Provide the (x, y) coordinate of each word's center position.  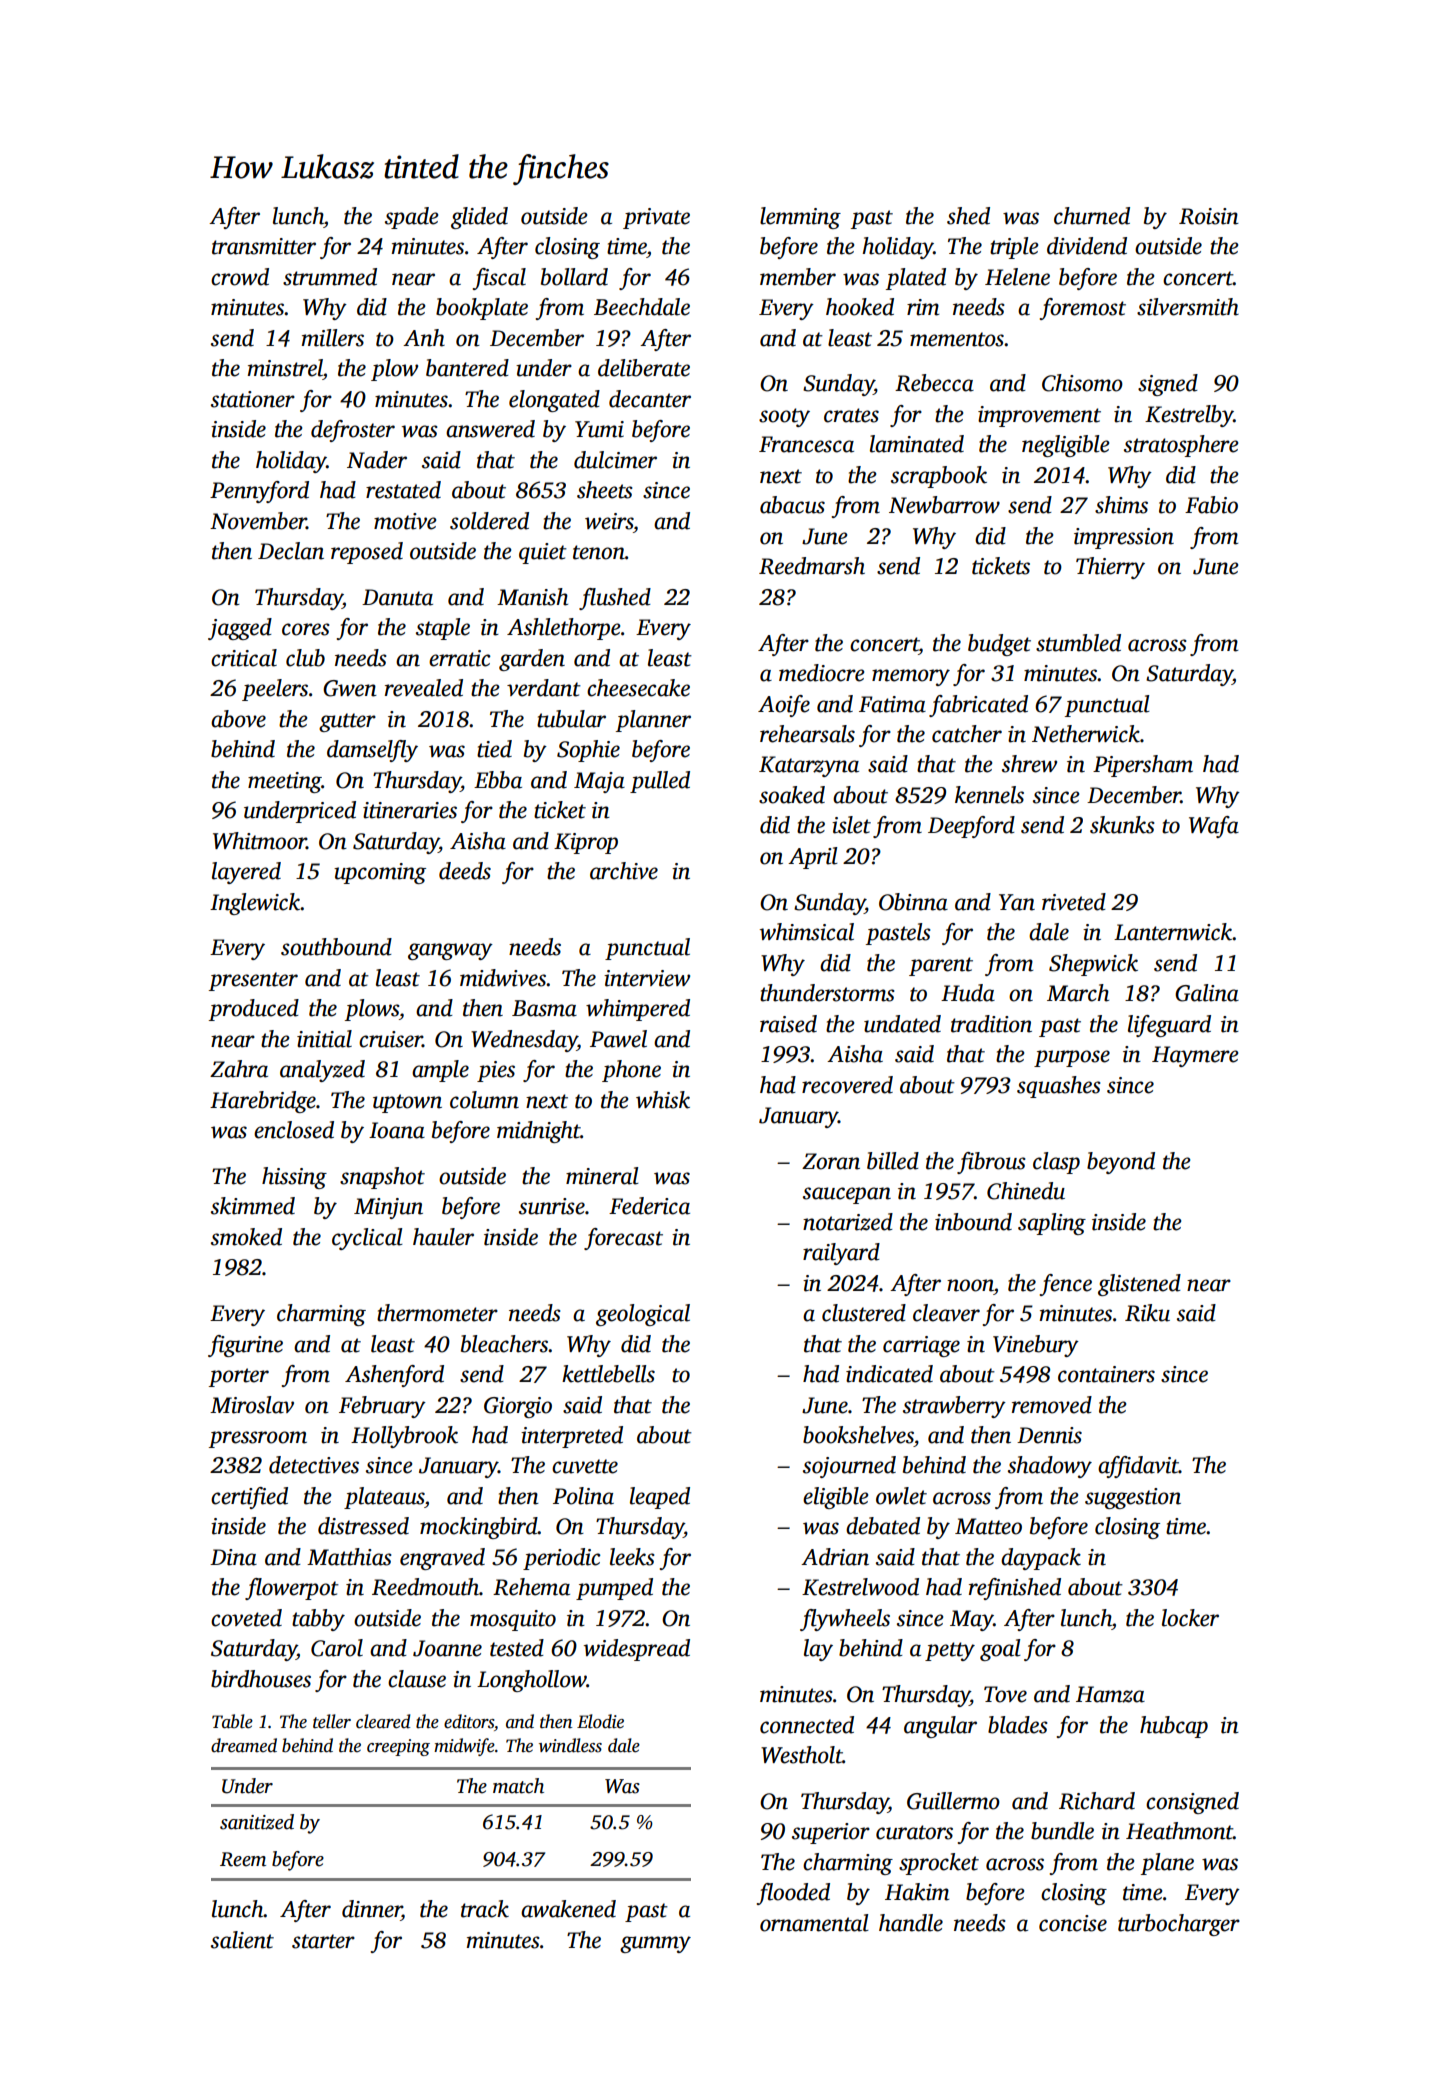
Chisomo (1082, 383)
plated (916, 279)
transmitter (264, 246)
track (485, 1909)
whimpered (638, 1010)
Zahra (239, 1069)
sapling (1052, 1224)
